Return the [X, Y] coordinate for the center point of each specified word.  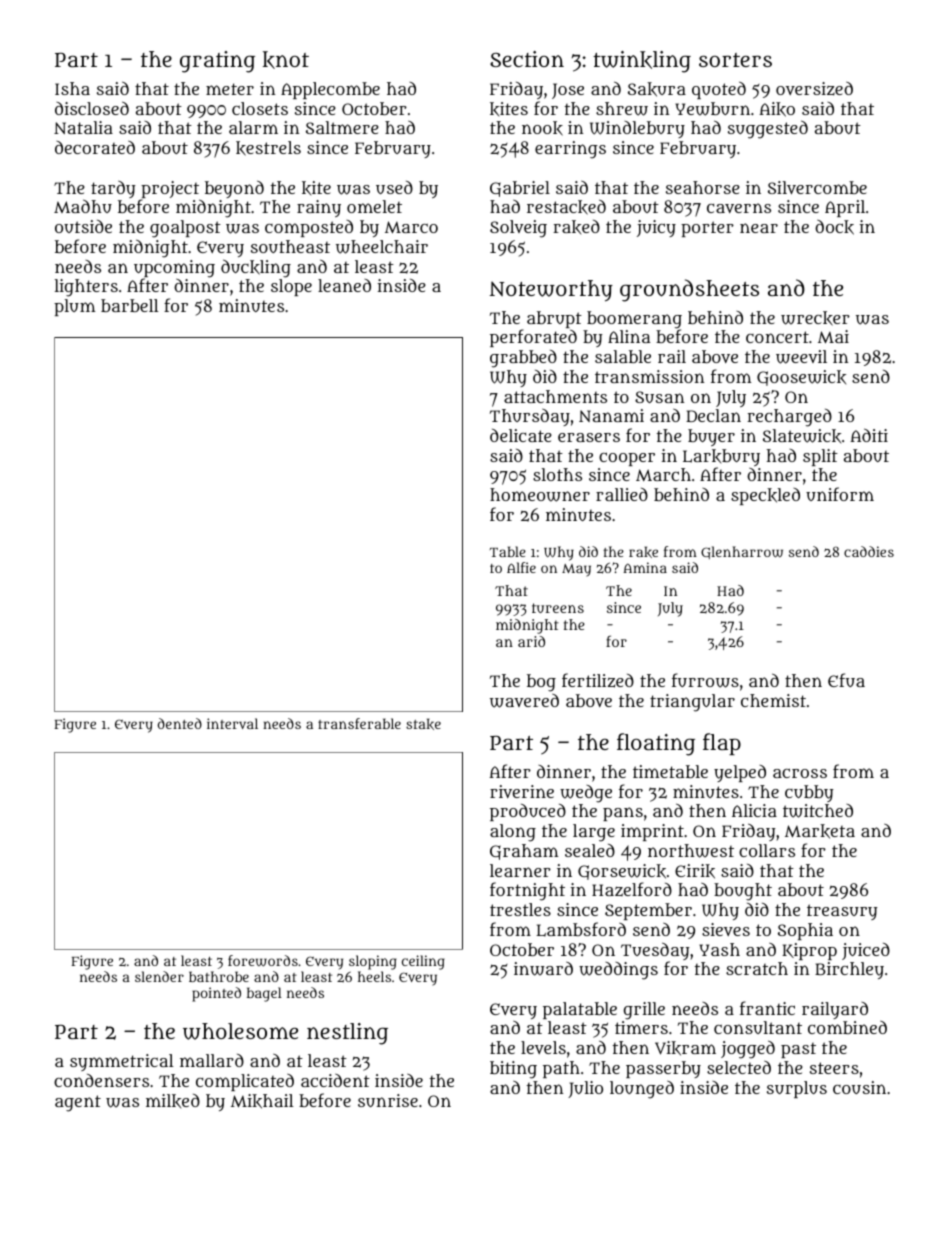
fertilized [598, 680]
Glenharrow [742, 552]
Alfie [521, 567]
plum [74, 307]
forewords [263, 961]
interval [232, 723]
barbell [130, 305]
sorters [735, 60]
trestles [520, 909]
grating [217, 62]
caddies [869, 551]
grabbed [523, 359]
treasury [842, 912]
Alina [629, 336]
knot [286, 60]
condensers [101, 1080]
